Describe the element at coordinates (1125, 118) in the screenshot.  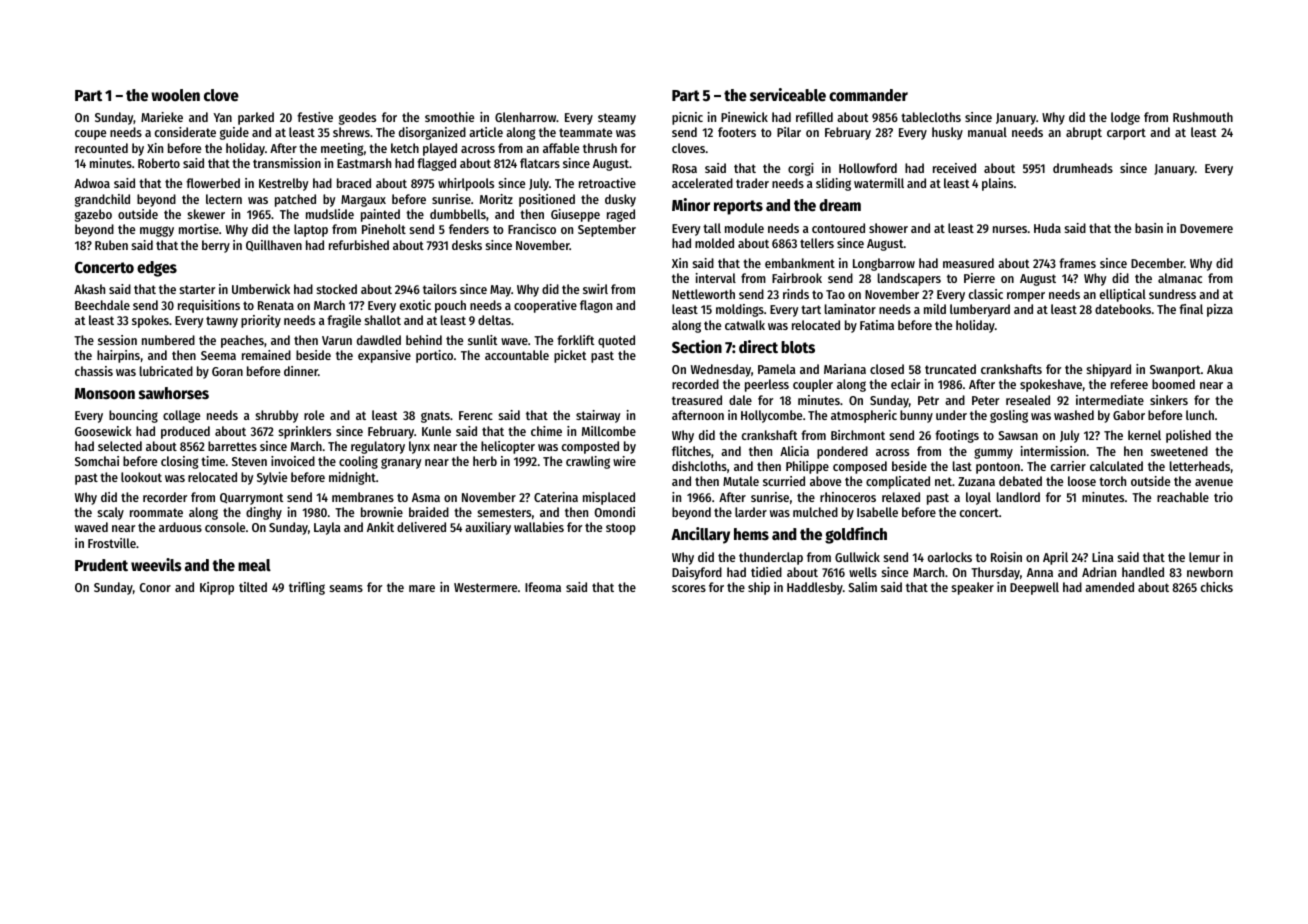
I see `lodge` at that location.
